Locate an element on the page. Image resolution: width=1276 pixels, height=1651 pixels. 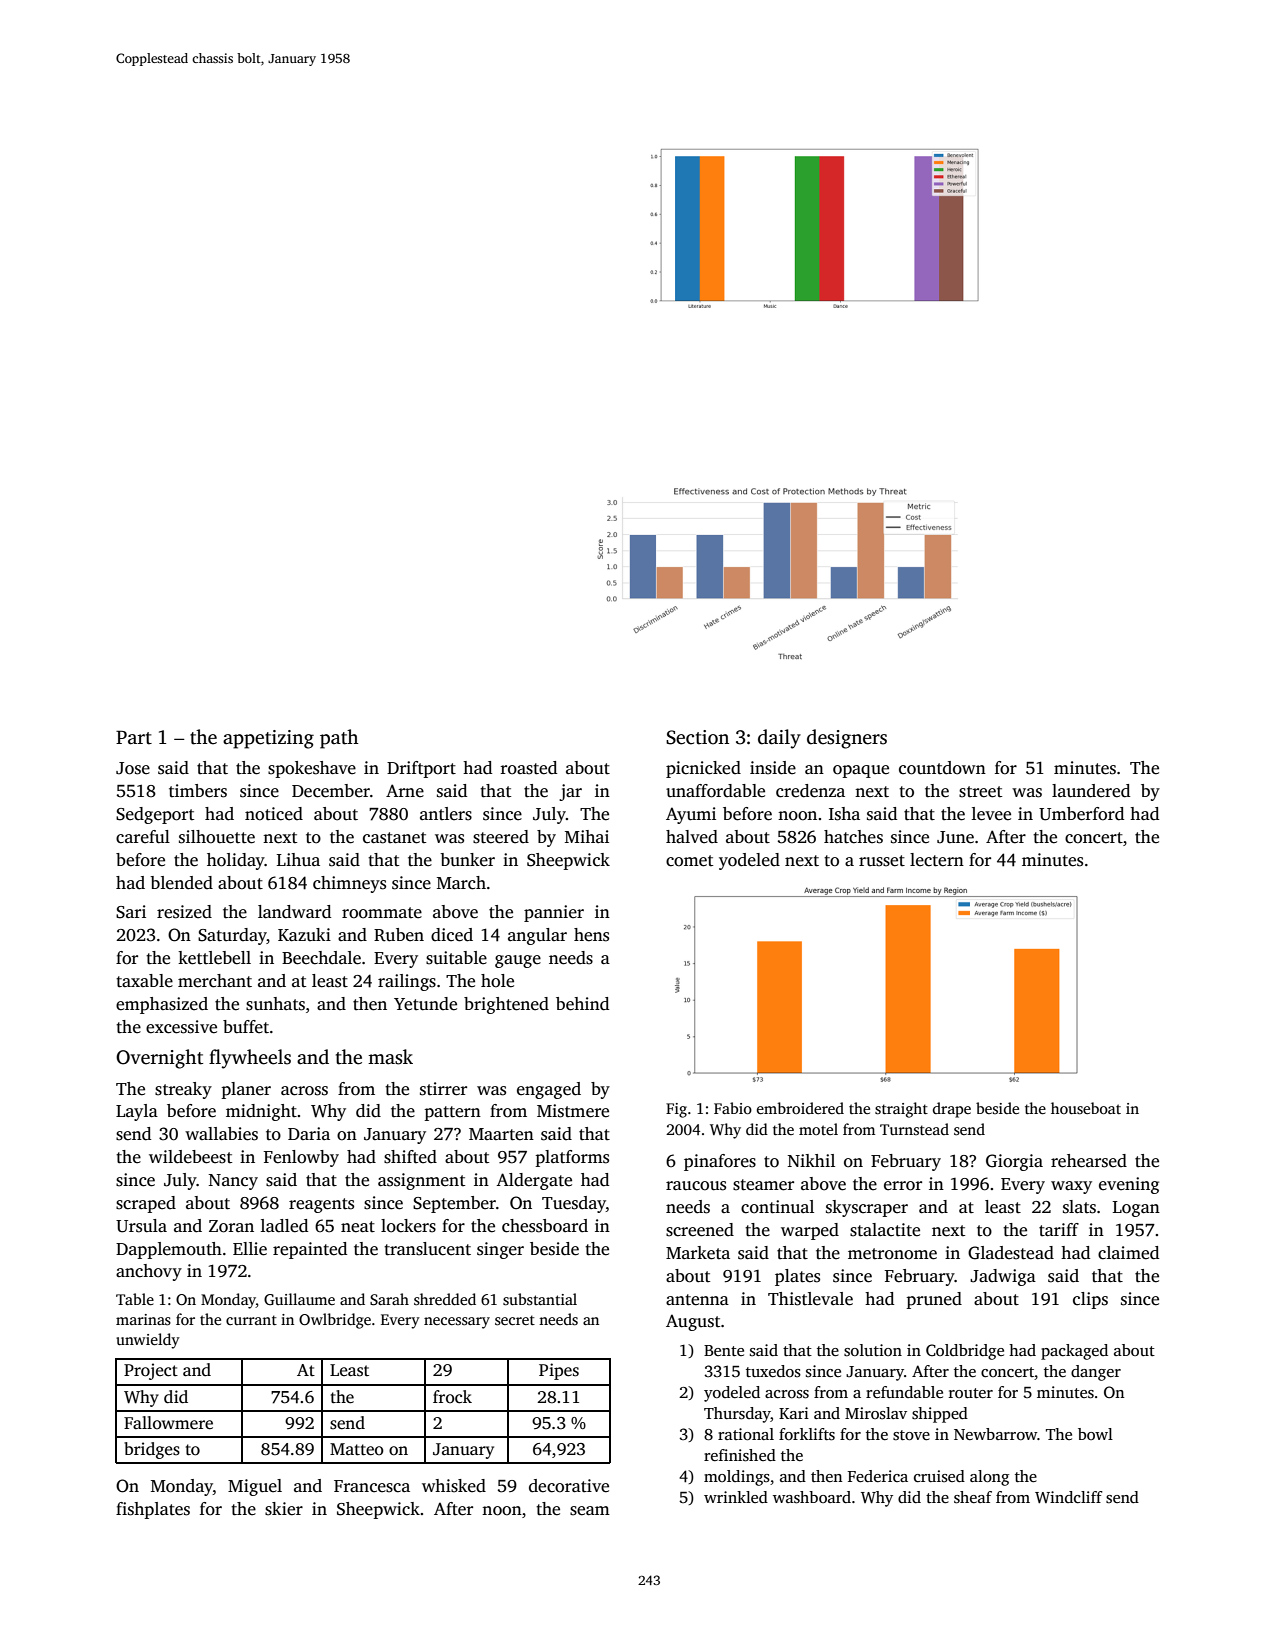
continual is located at coordinates (777, 1207).
